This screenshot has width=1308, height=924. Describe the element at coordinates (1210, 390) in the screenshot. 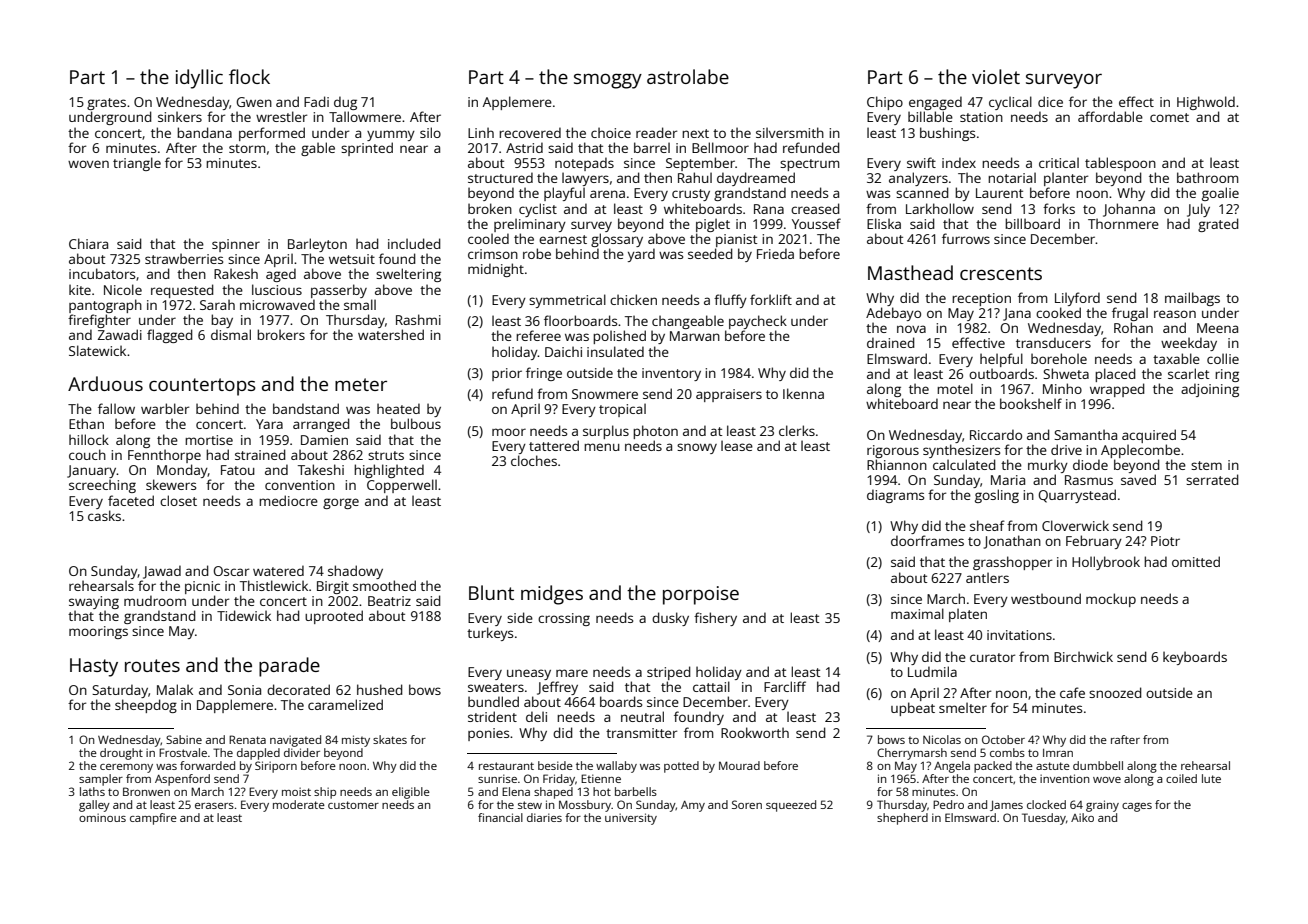

I see `adjoining` at that location.
